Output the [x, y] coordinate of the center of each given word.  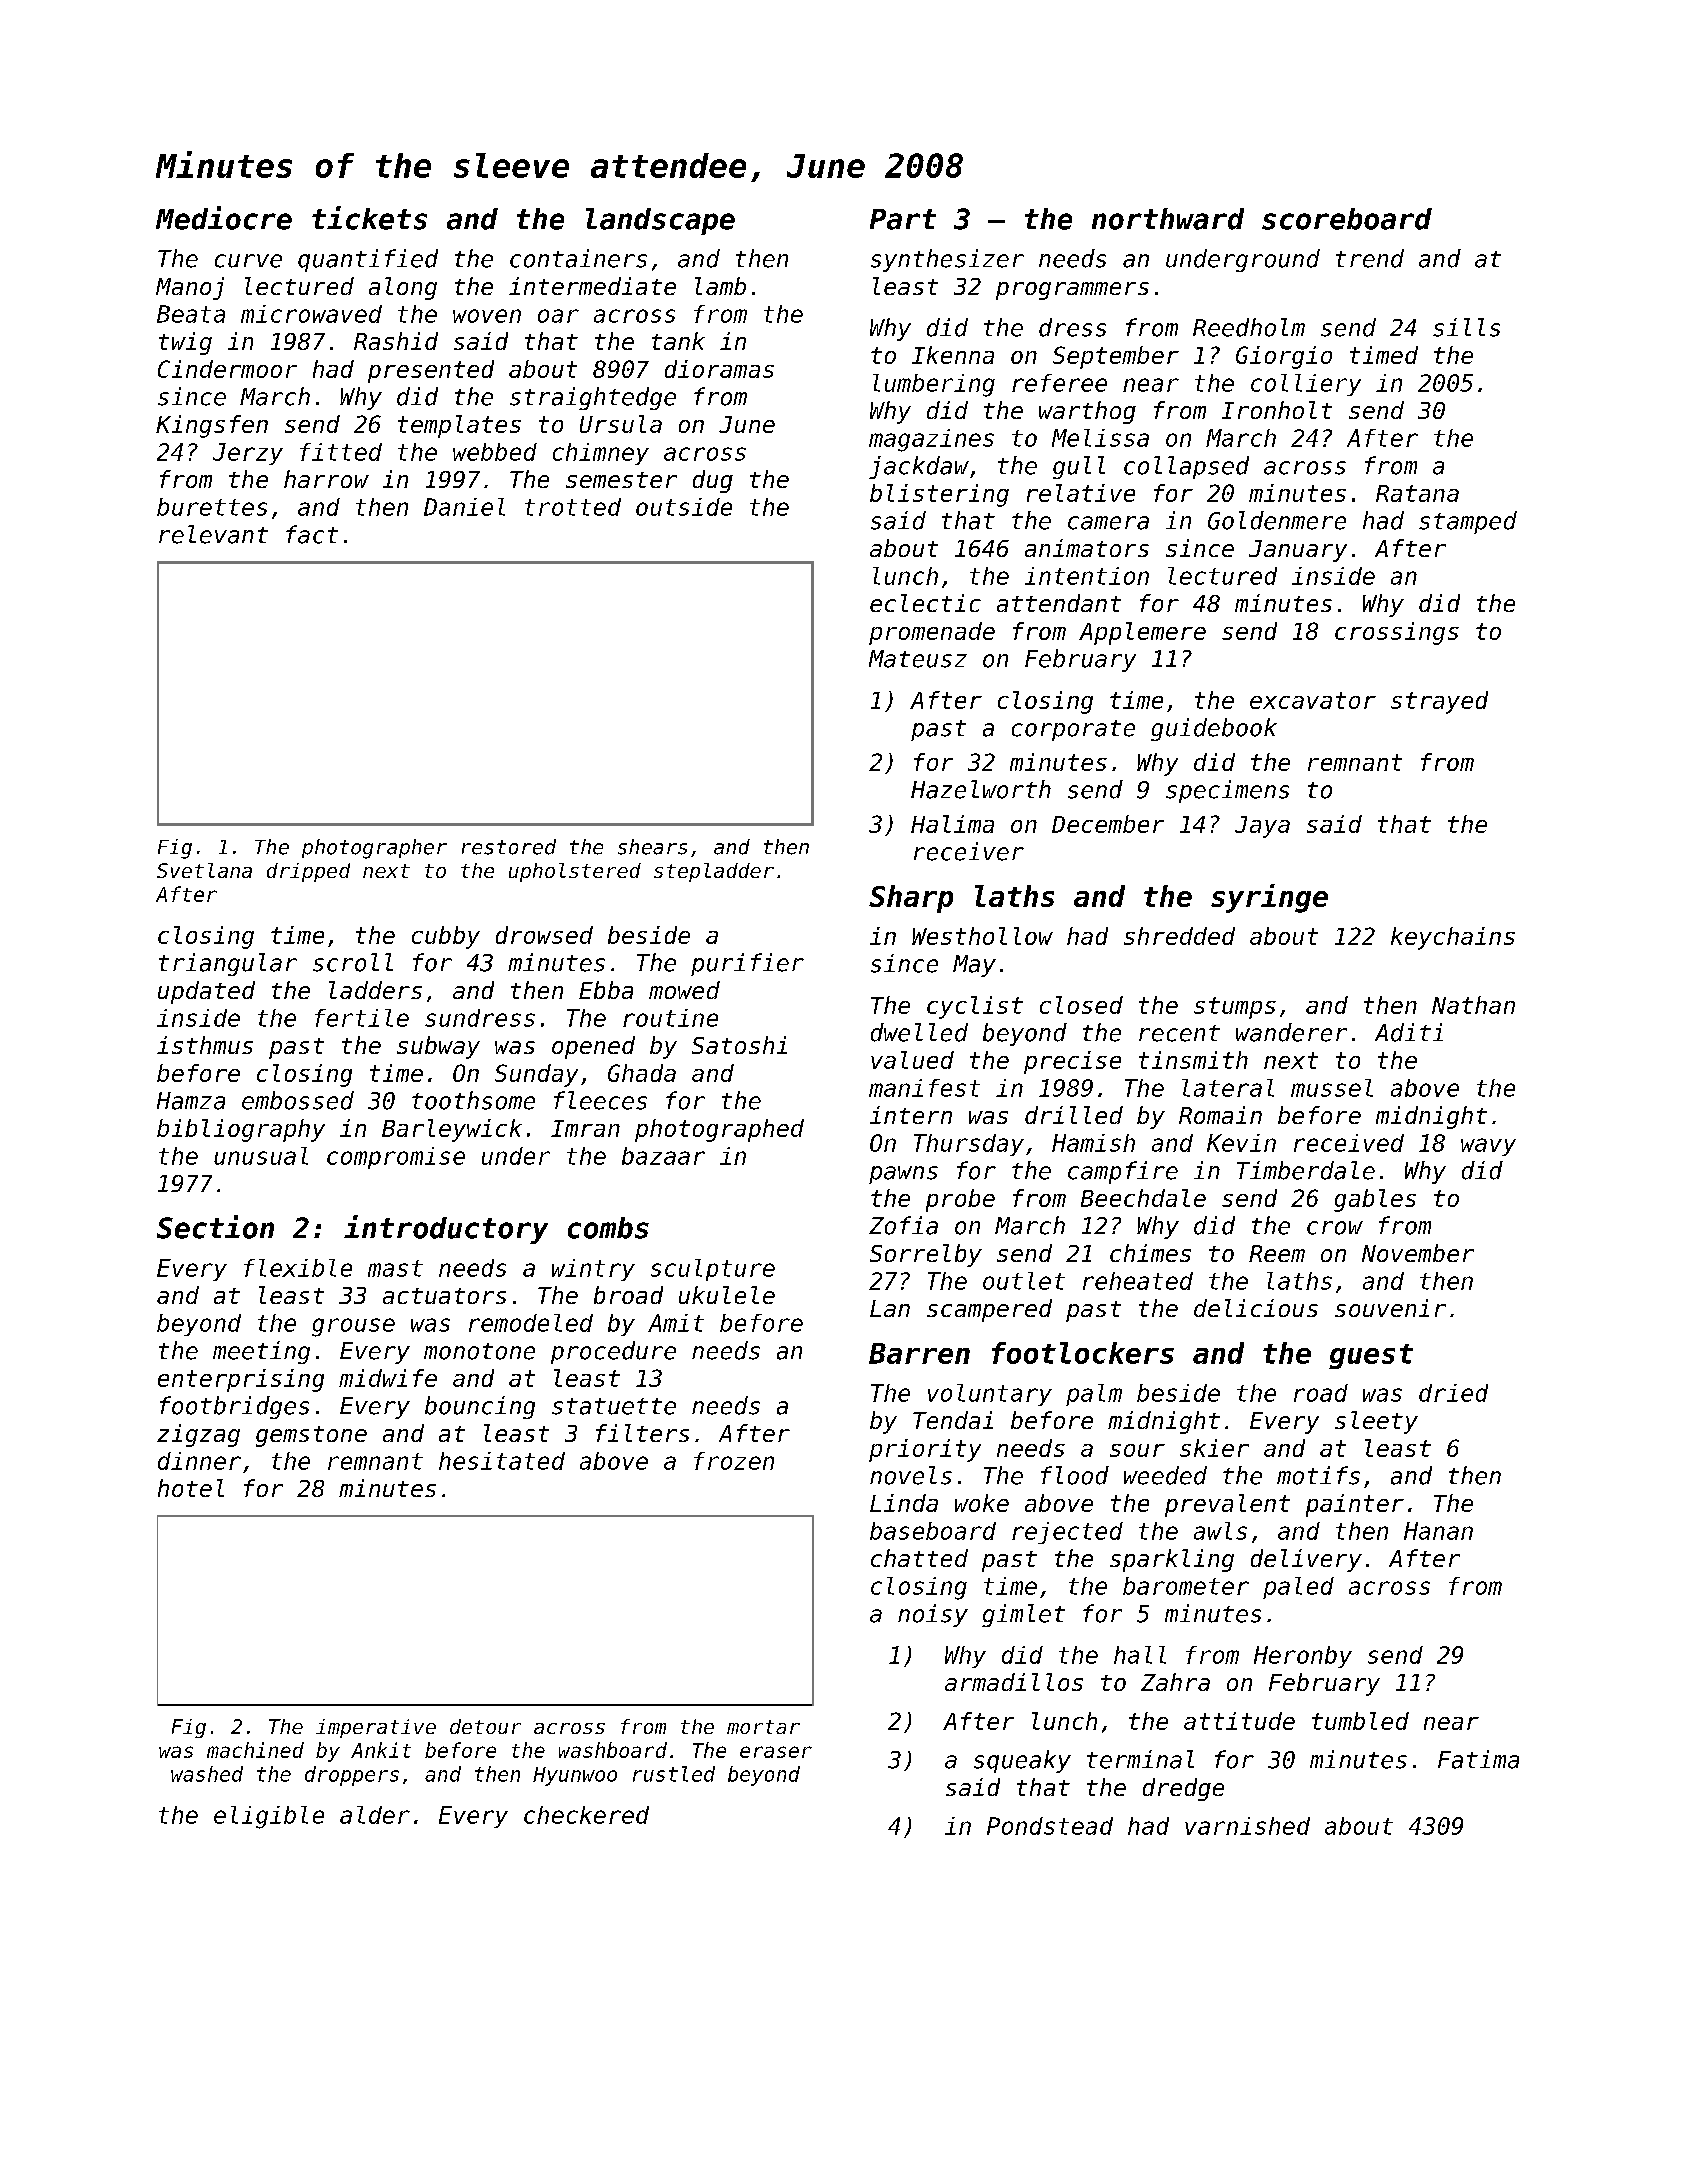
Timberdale [1306, 1170]
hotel [191, 1488]
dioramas [719, 369]
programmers [1072, 291]
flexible [298, 1268]
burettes [212, 507]
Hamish [1093, 1143]
